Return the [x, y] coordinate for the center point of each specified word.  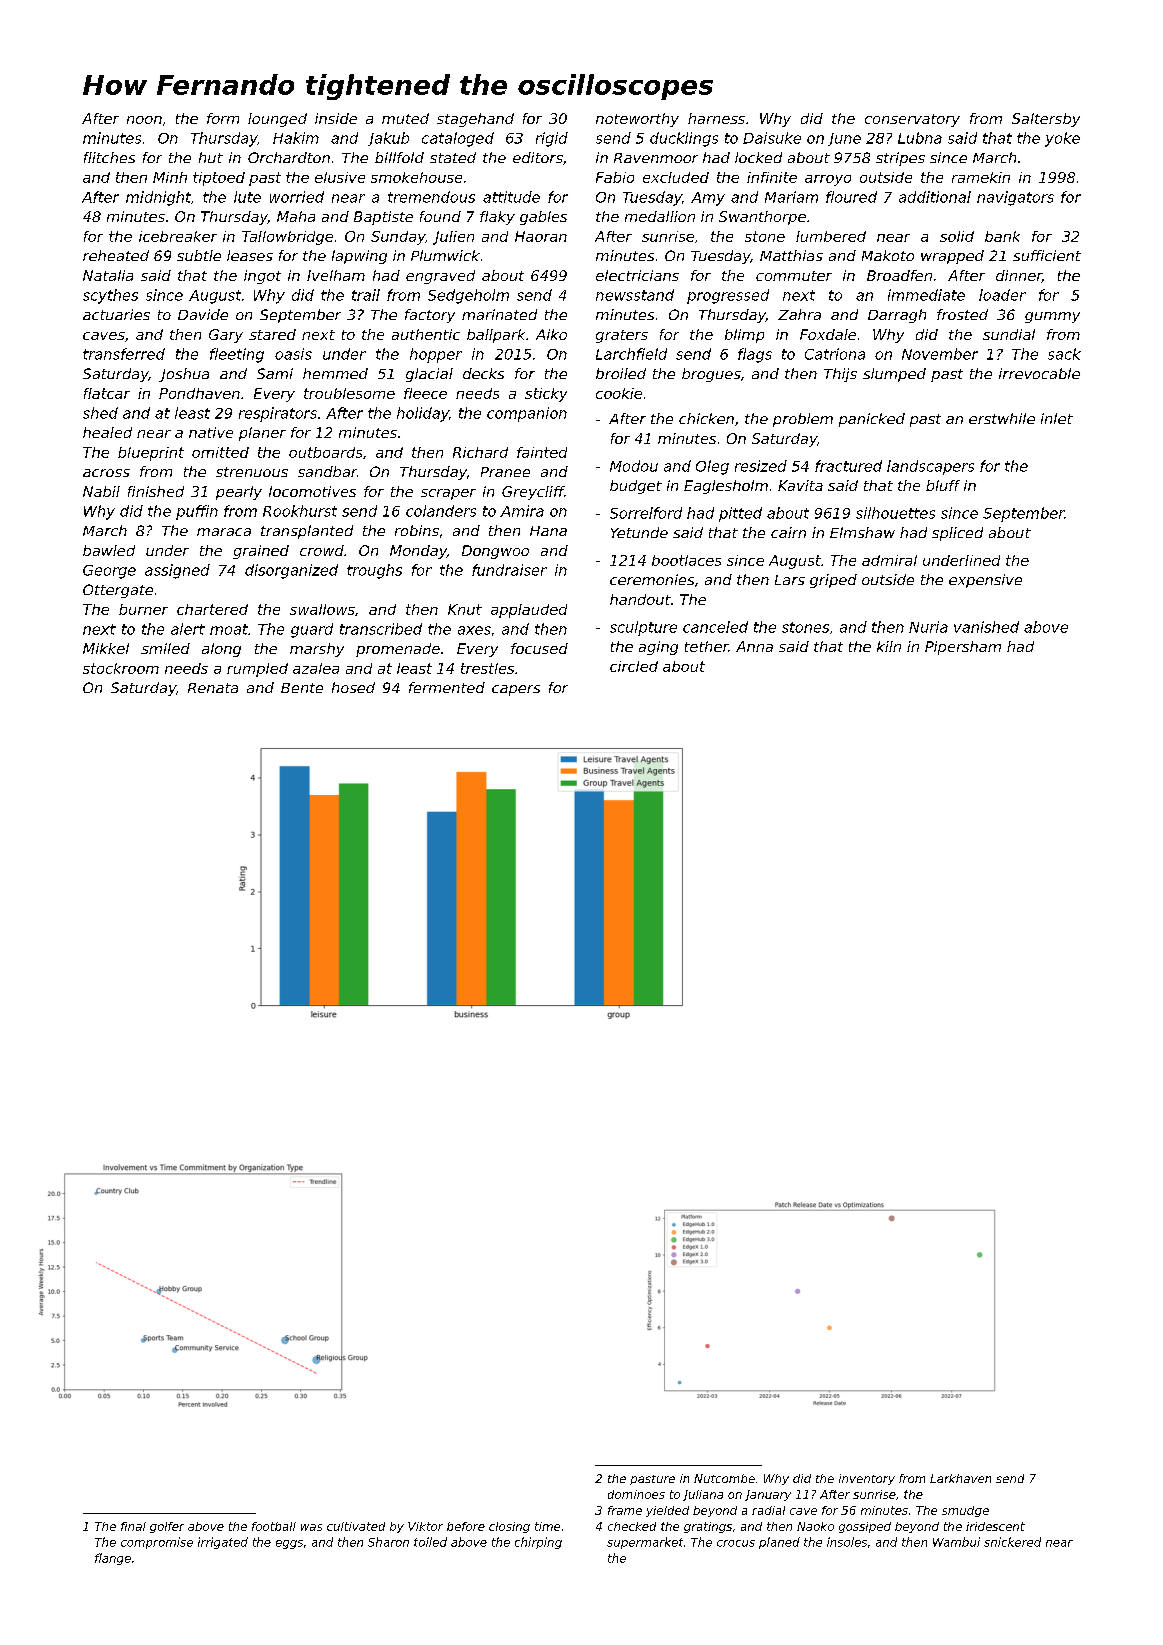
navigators [1015, 198]
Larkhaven [960, 1478]
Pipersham [963, 648]
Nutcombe [724, 1478]
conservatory [912, 120]
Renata [213, 688]
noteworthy [637, 120]
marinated [499, 314]
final [133, 1526]
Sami [275, 373]
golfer [167, 1527]
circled [634, 666]
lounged [277, 120]
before [466, 1526]
